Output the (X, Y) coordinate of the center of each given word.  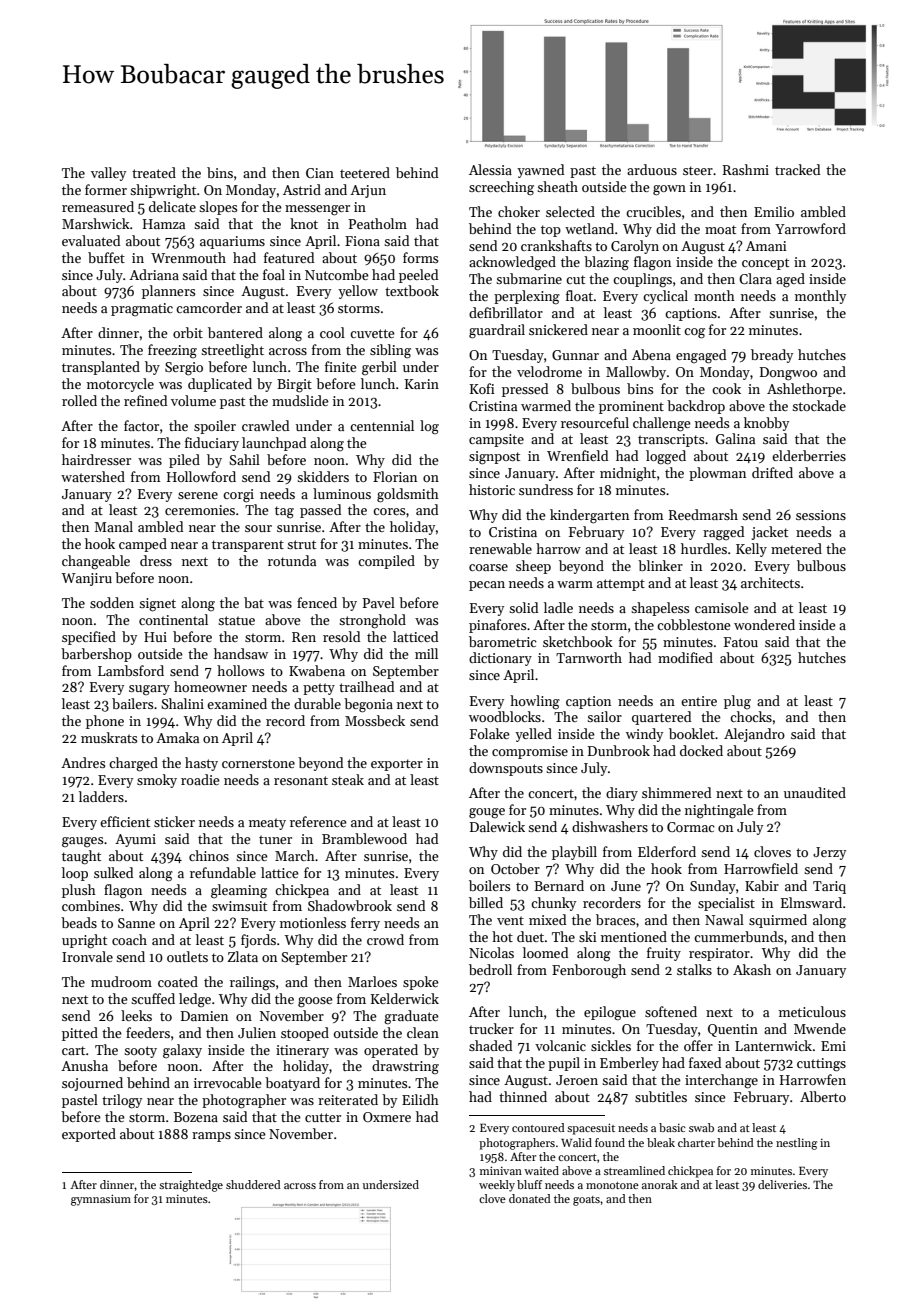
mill (426, 653)
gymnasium (101, 1200)
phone (105, 722)
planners (168, 292)
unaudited (815, 792)
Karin (422, 384)
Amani (766, 246)
